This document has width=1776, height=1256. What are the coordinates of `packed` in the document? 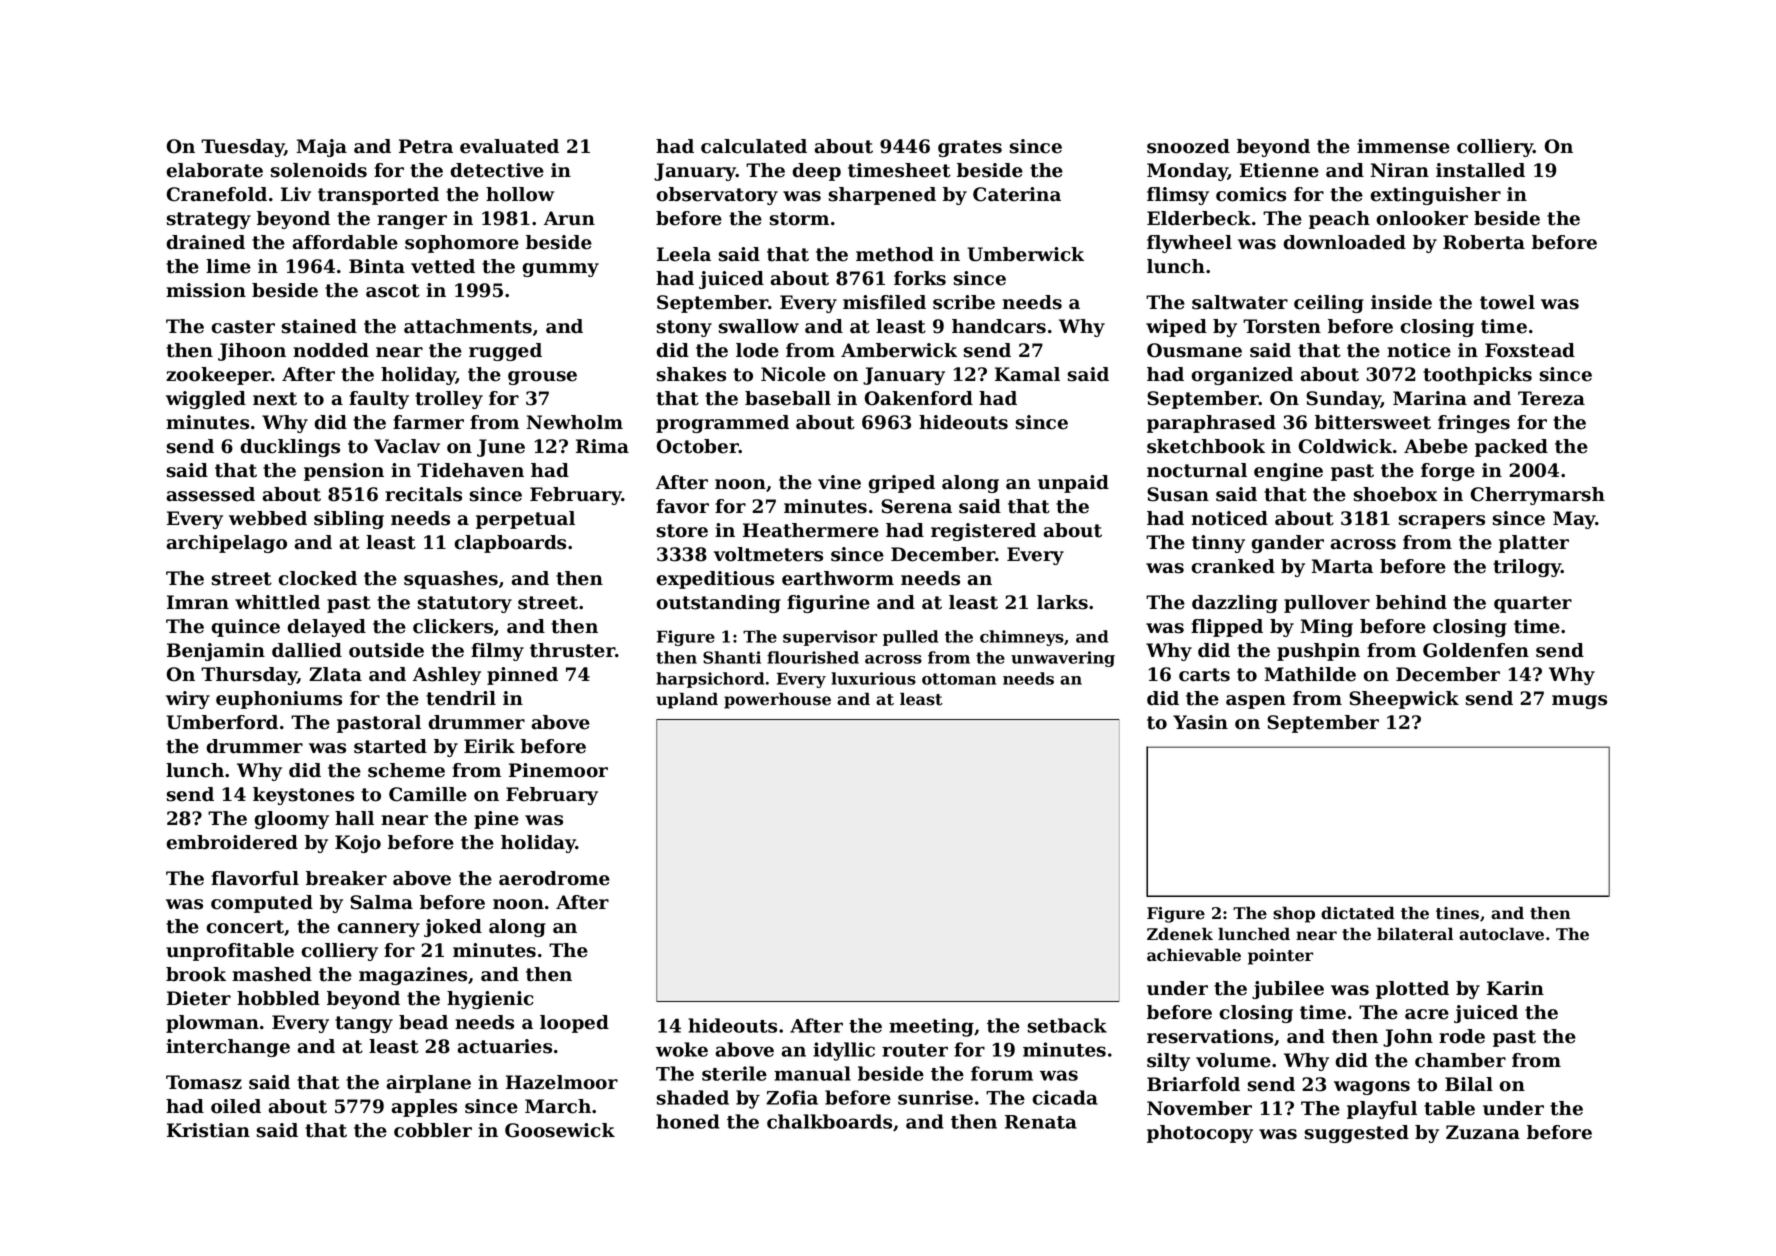 It's located at (1511, 448).
